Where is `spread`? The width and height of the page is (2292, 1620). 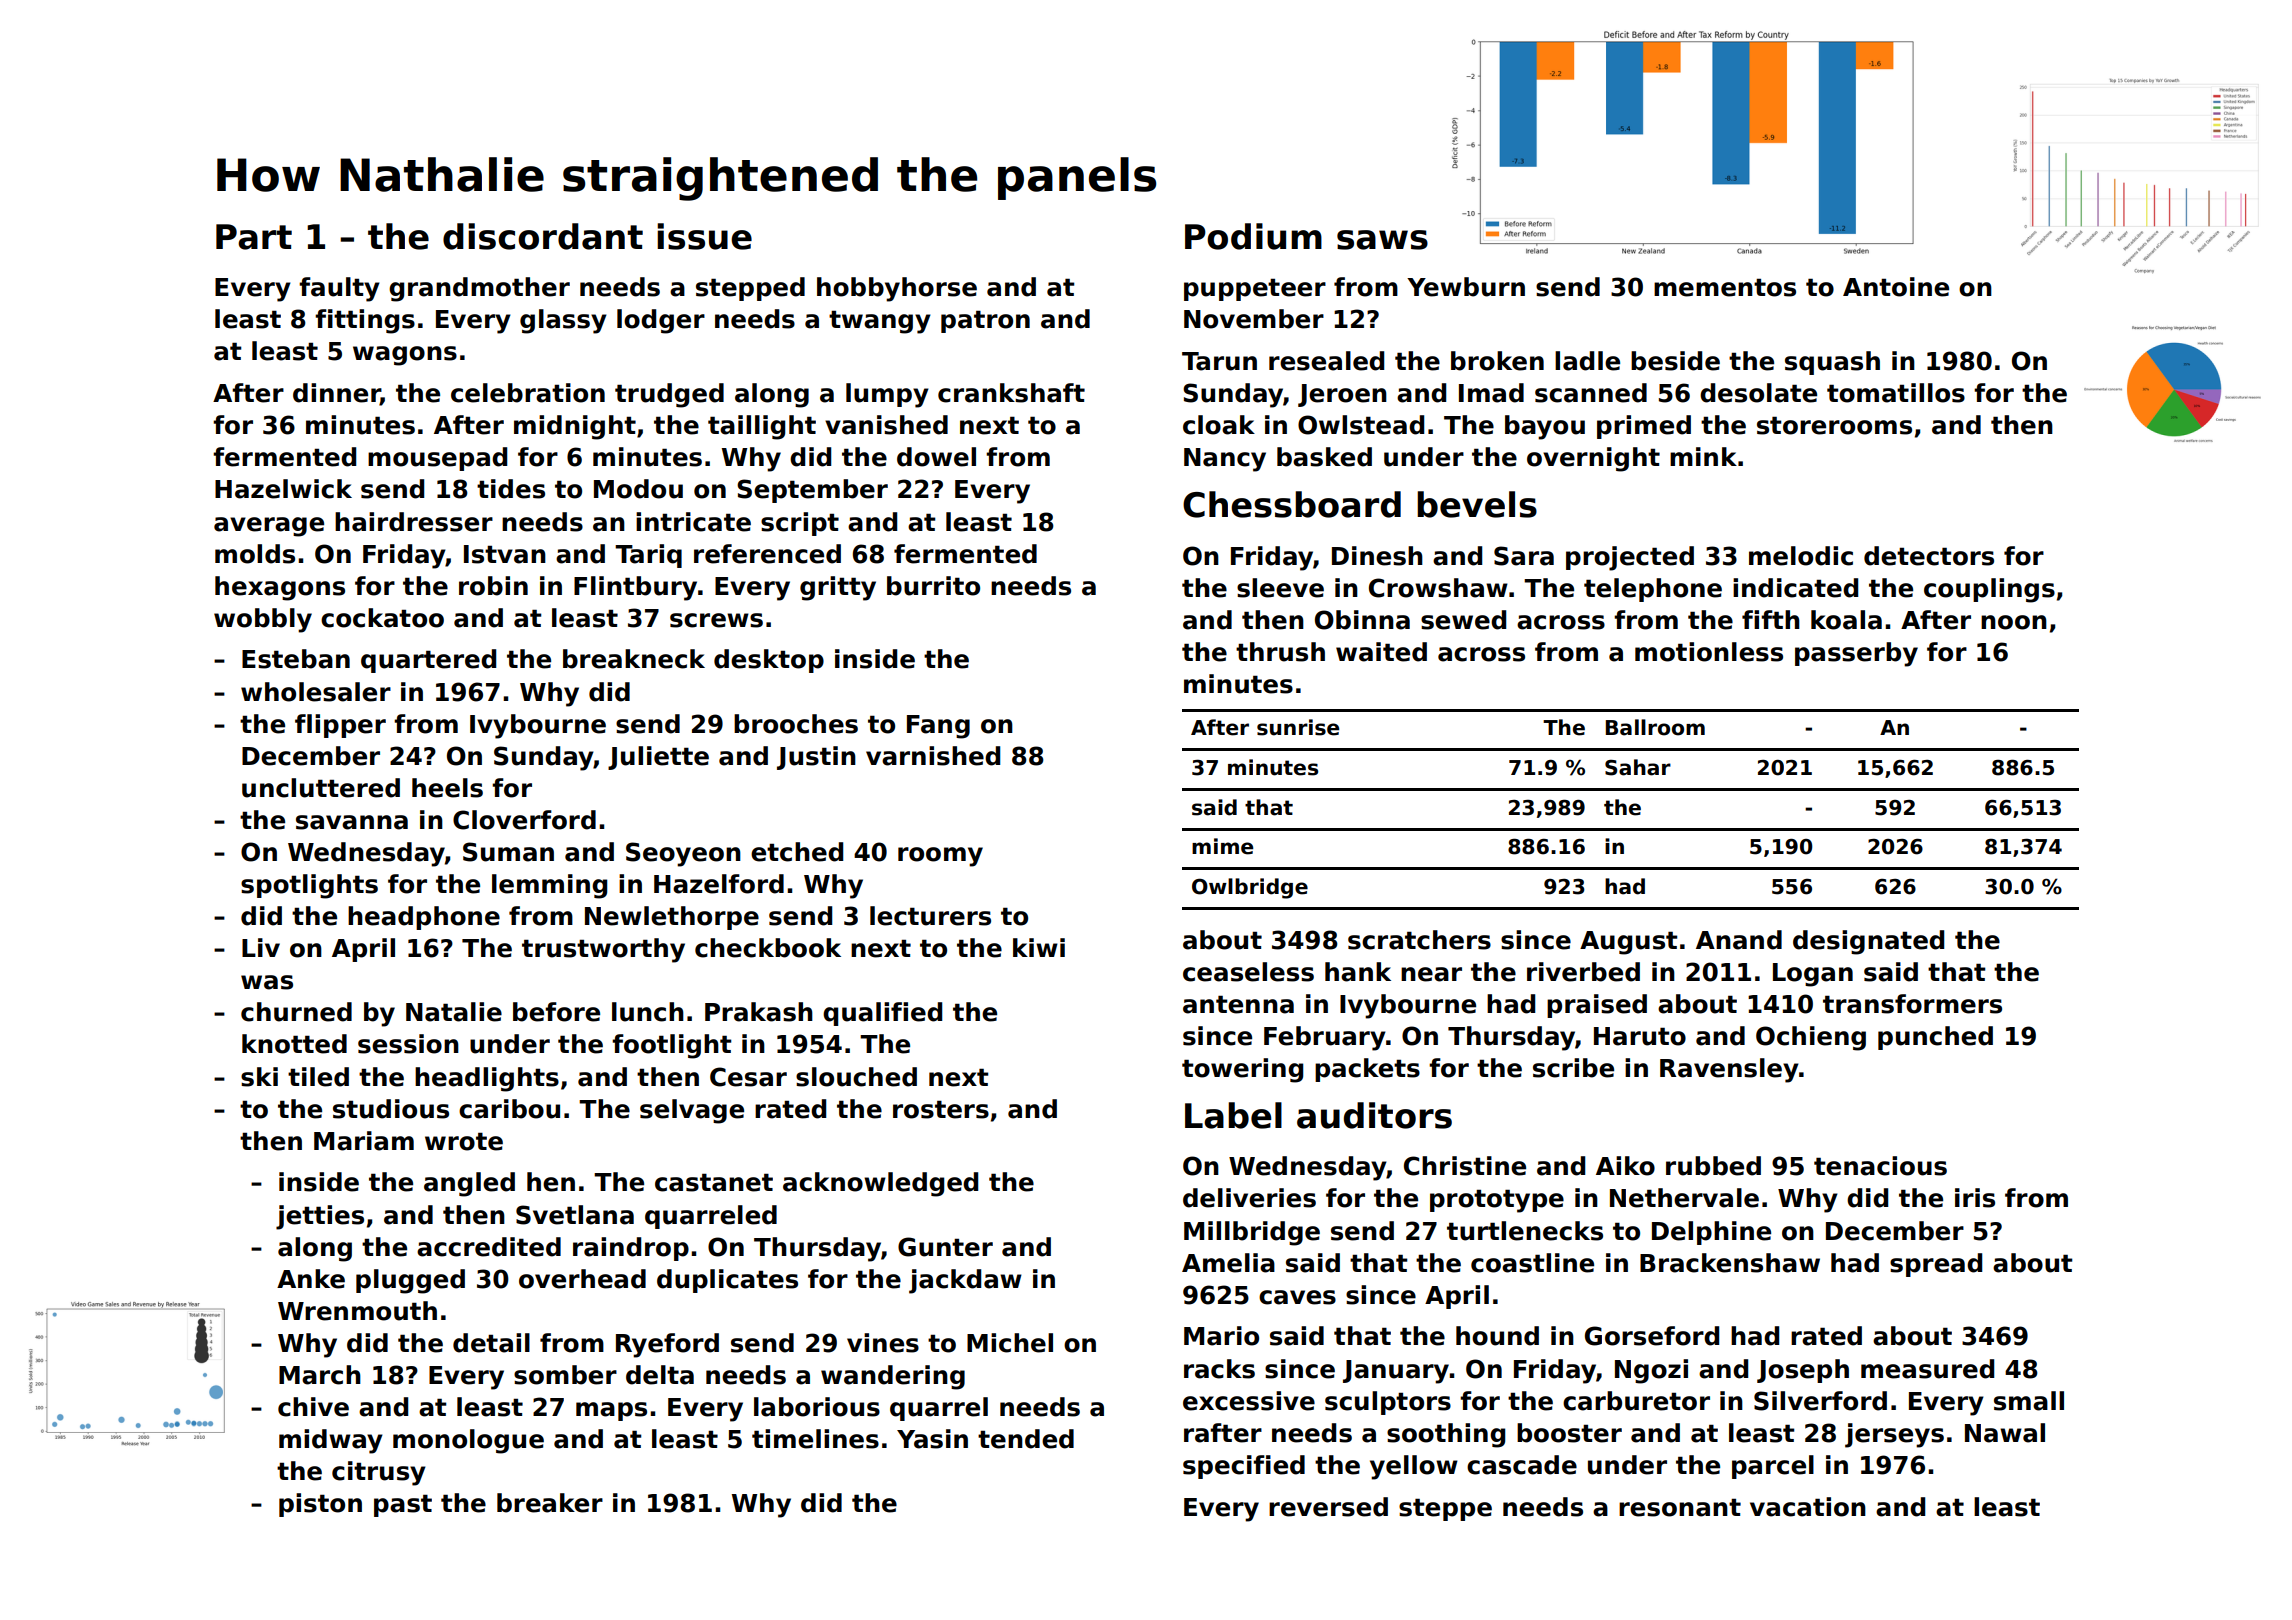 spread is located at coordinates (1936, 1265).
